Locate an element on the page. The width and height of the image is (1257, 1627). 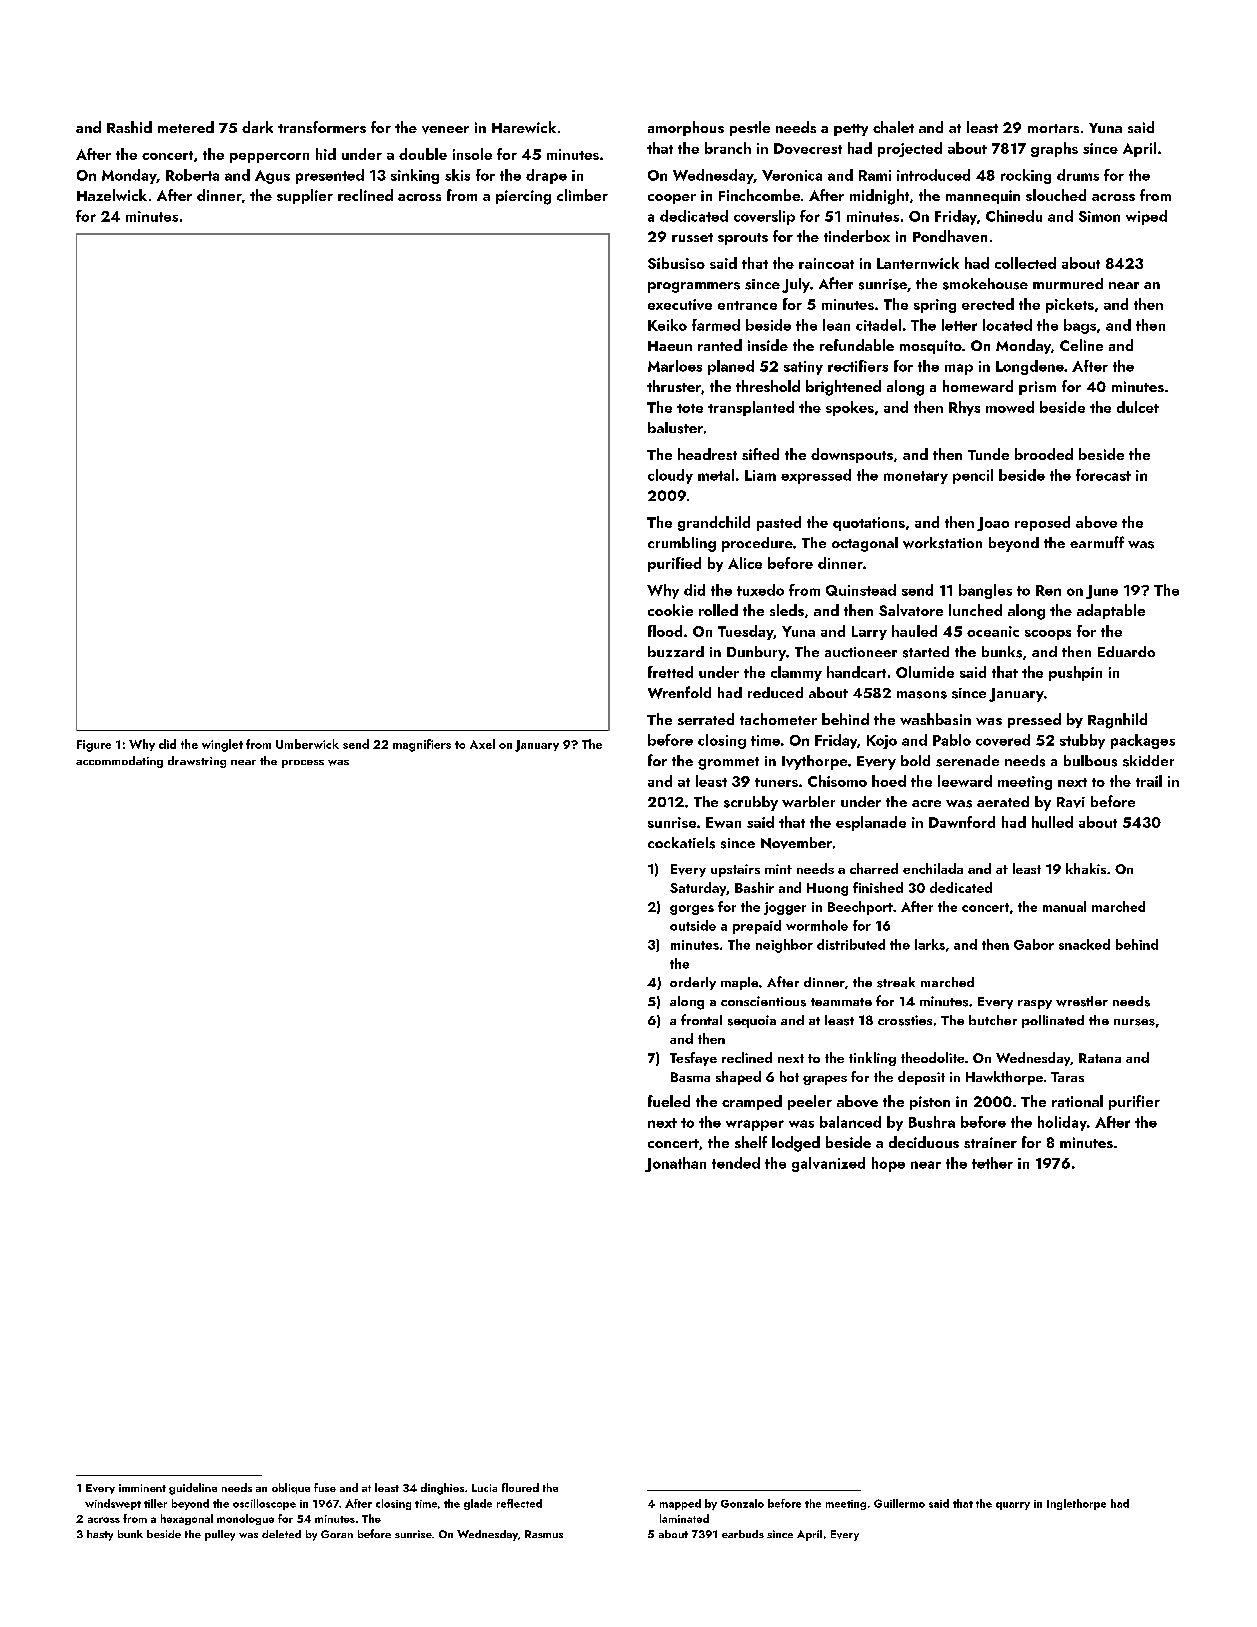
Jonathan is located at coordinates (675, 1164).
